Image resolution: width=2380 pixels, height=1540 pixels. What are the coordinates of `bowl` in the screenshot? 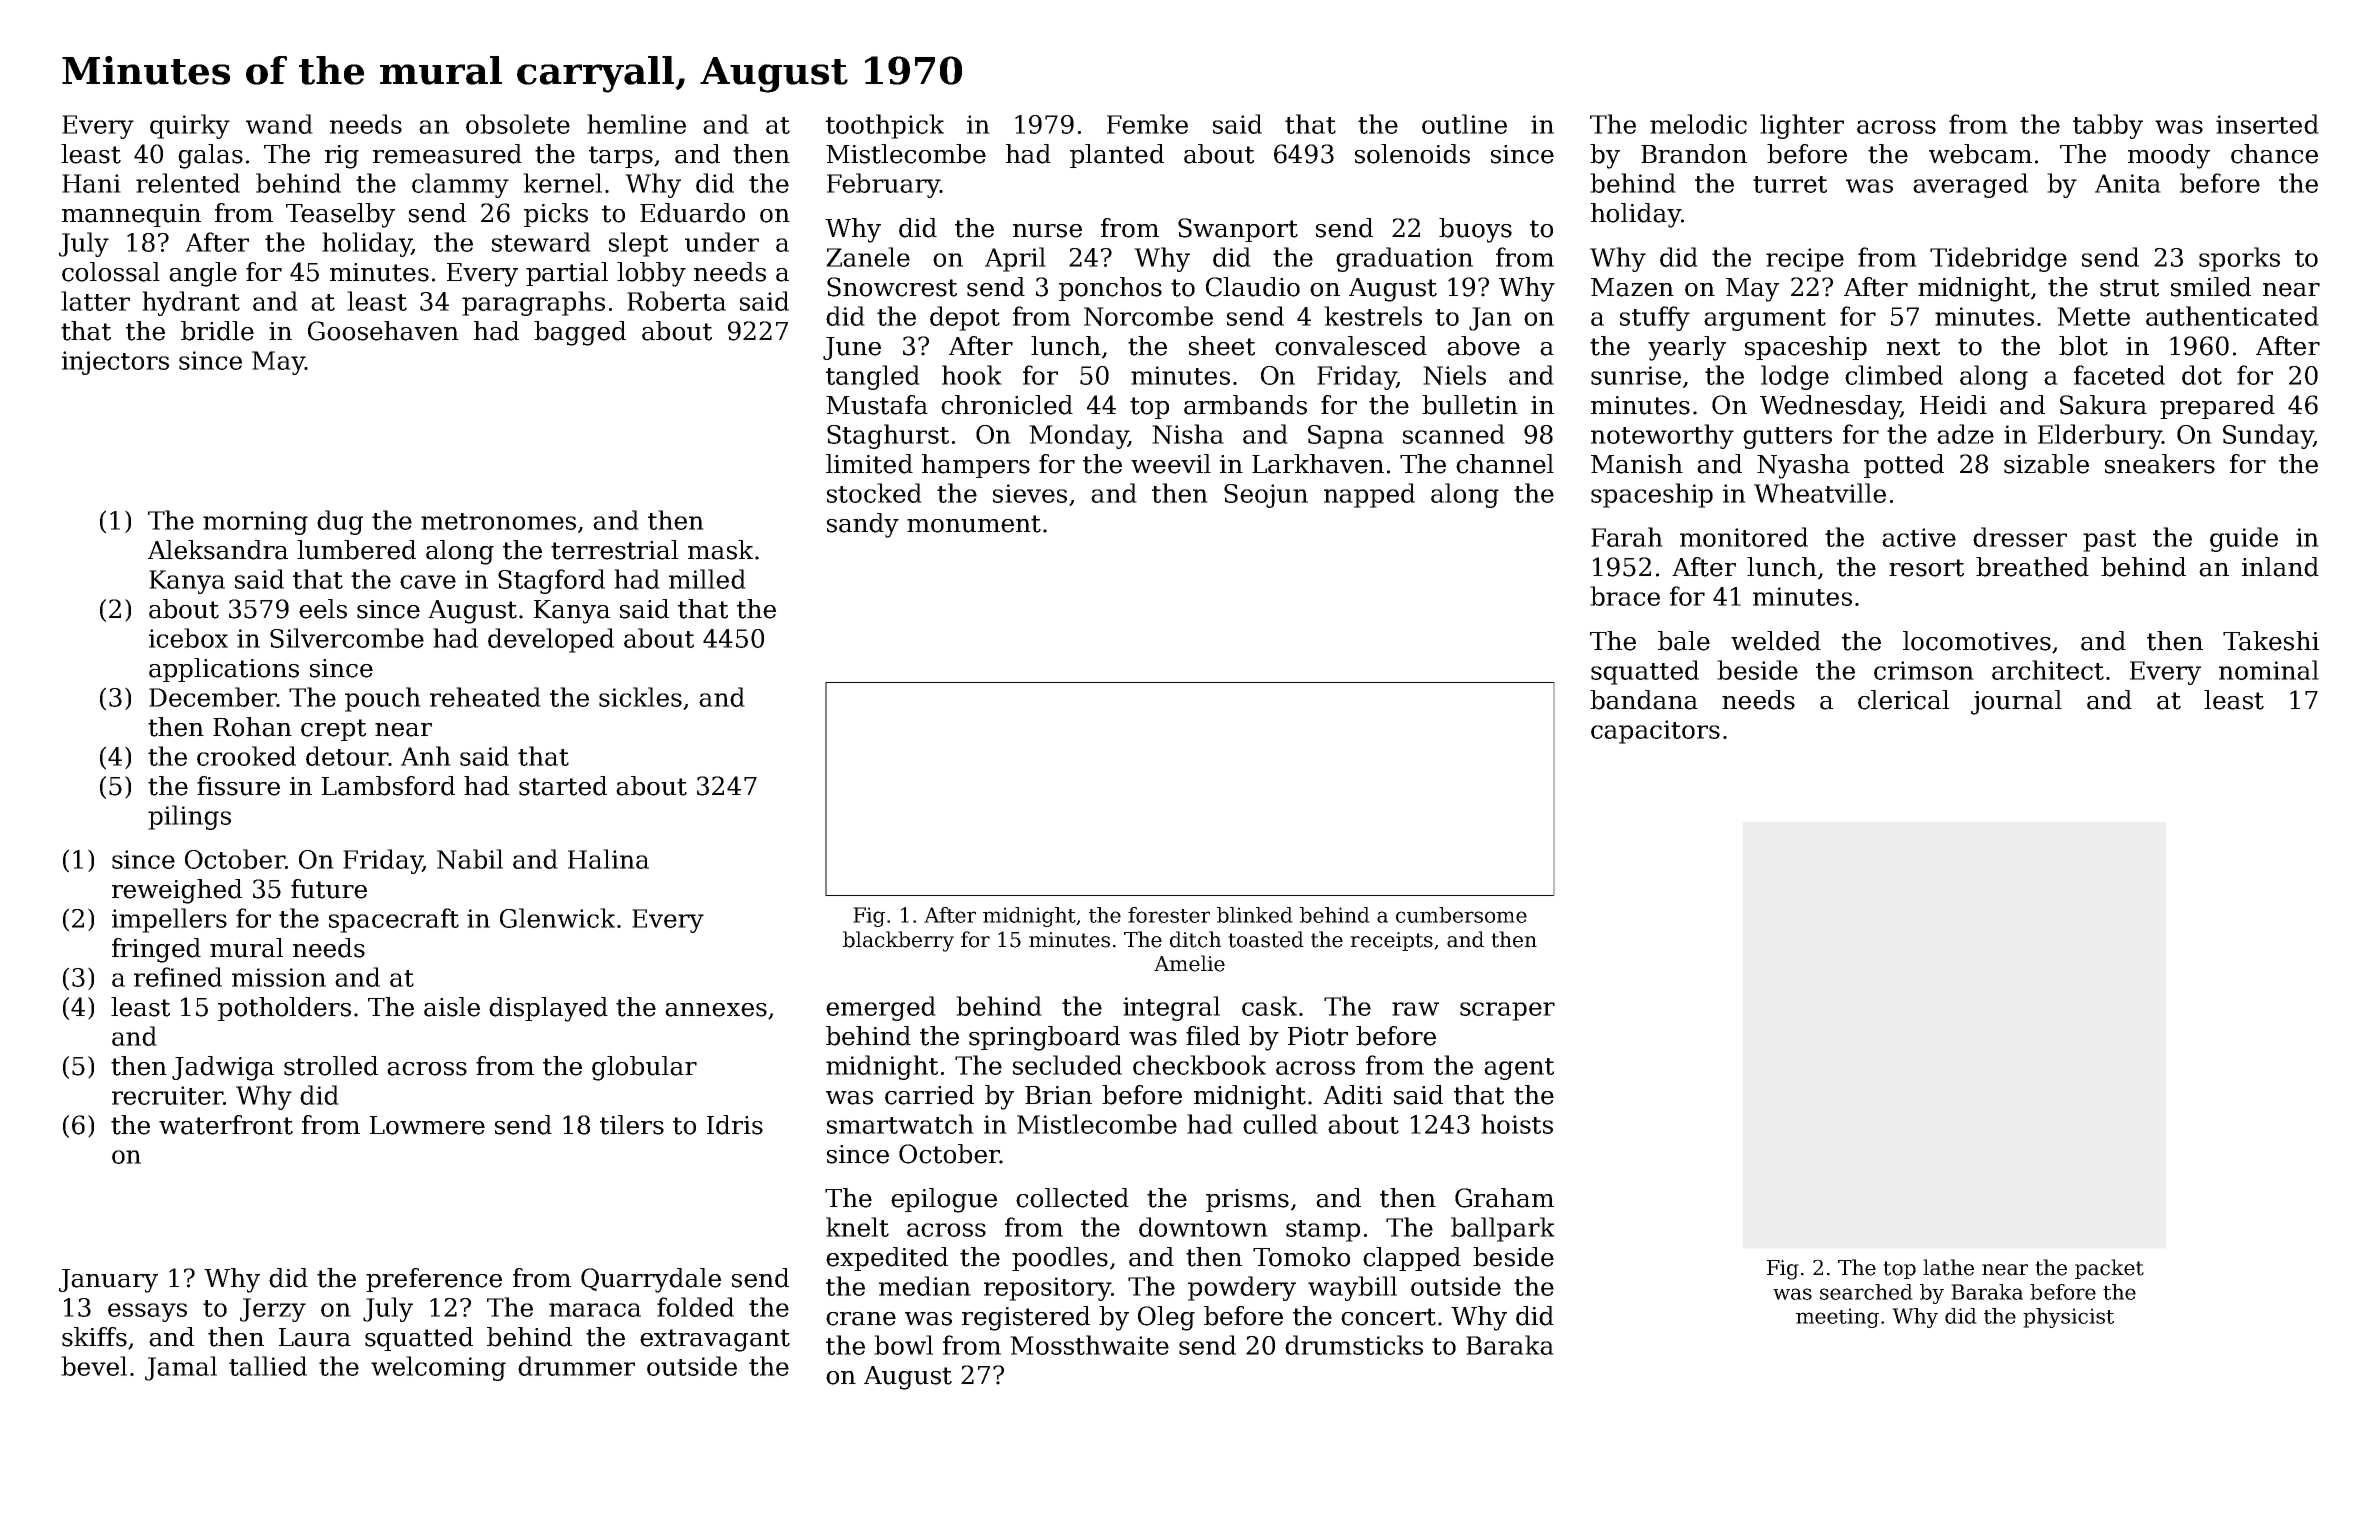 It's located at (903, 1345).
